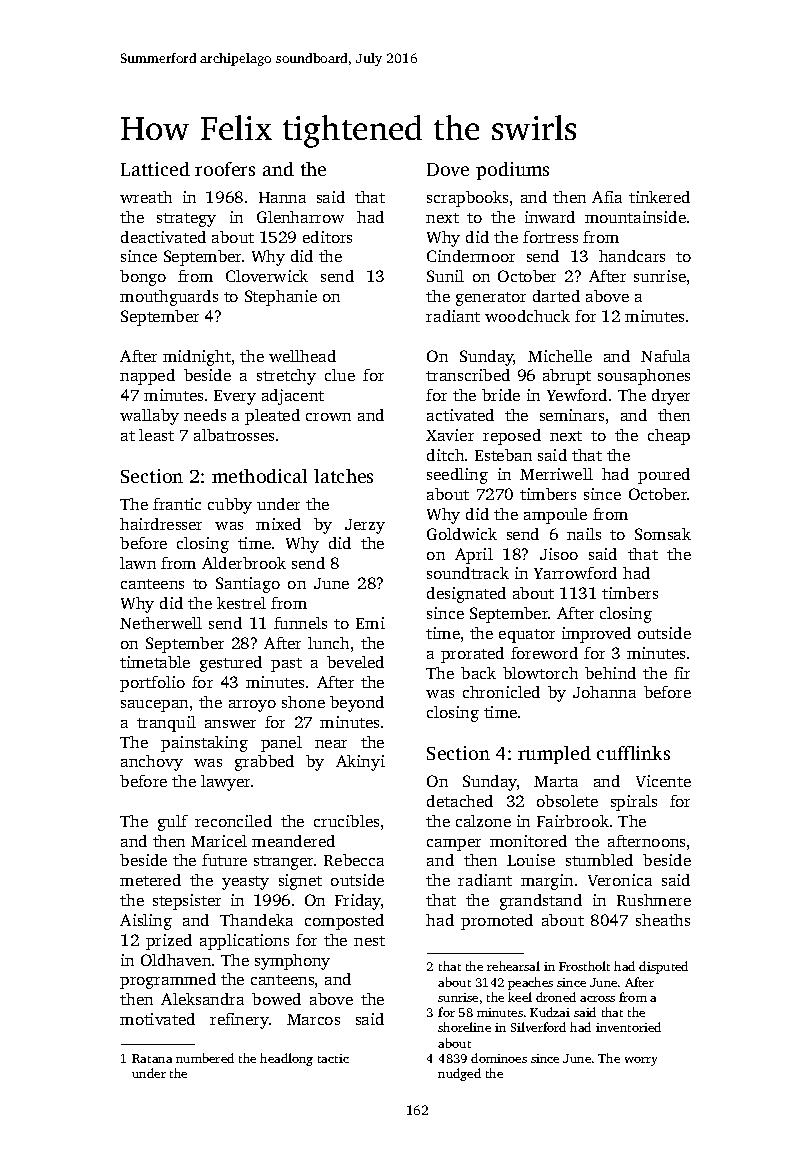 The width and height of the image is (812, 1152). Describe the element at coordinates (448, 169) in the image. I see `Dove` at that location.
